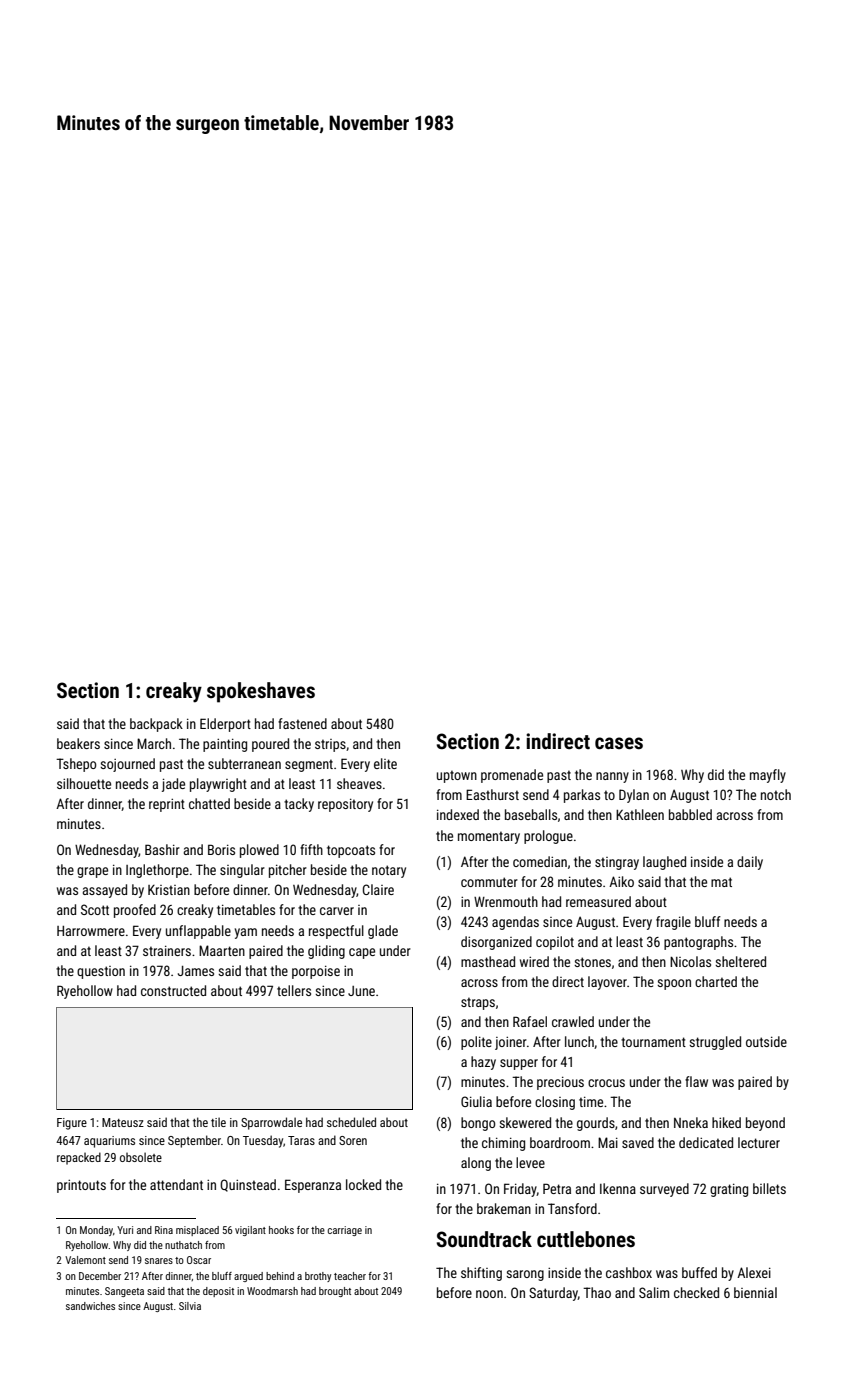  What do you see at coordinates (619, 743) in the document?
I see `cases` at bounding box center [619, 743].
